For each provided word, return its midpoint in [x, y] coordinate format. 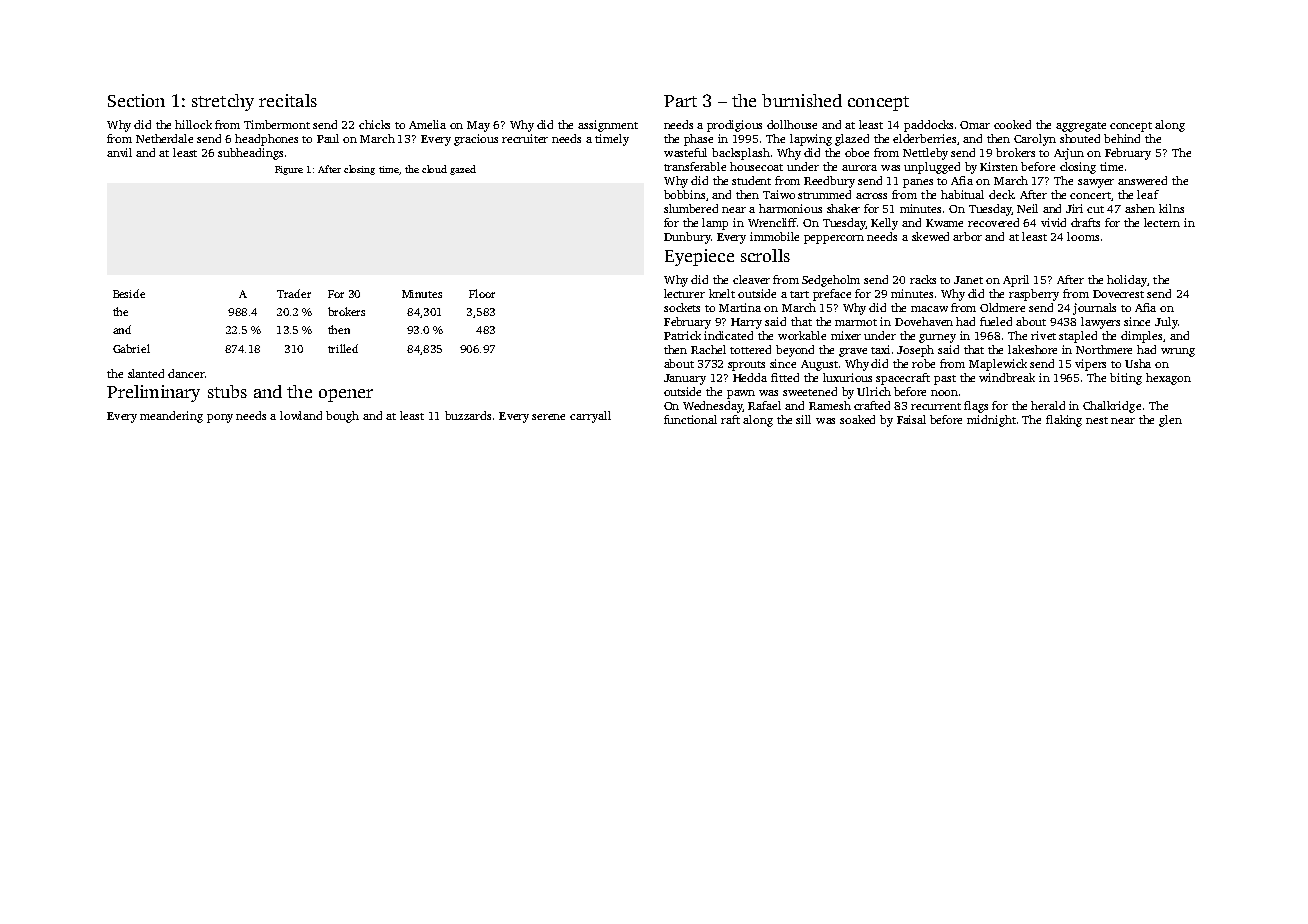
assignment [608, 126]
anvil [119, 152]
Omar [975, 125]
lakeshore [1032, 349]
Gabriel [131, 348]
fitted [785, 377]
